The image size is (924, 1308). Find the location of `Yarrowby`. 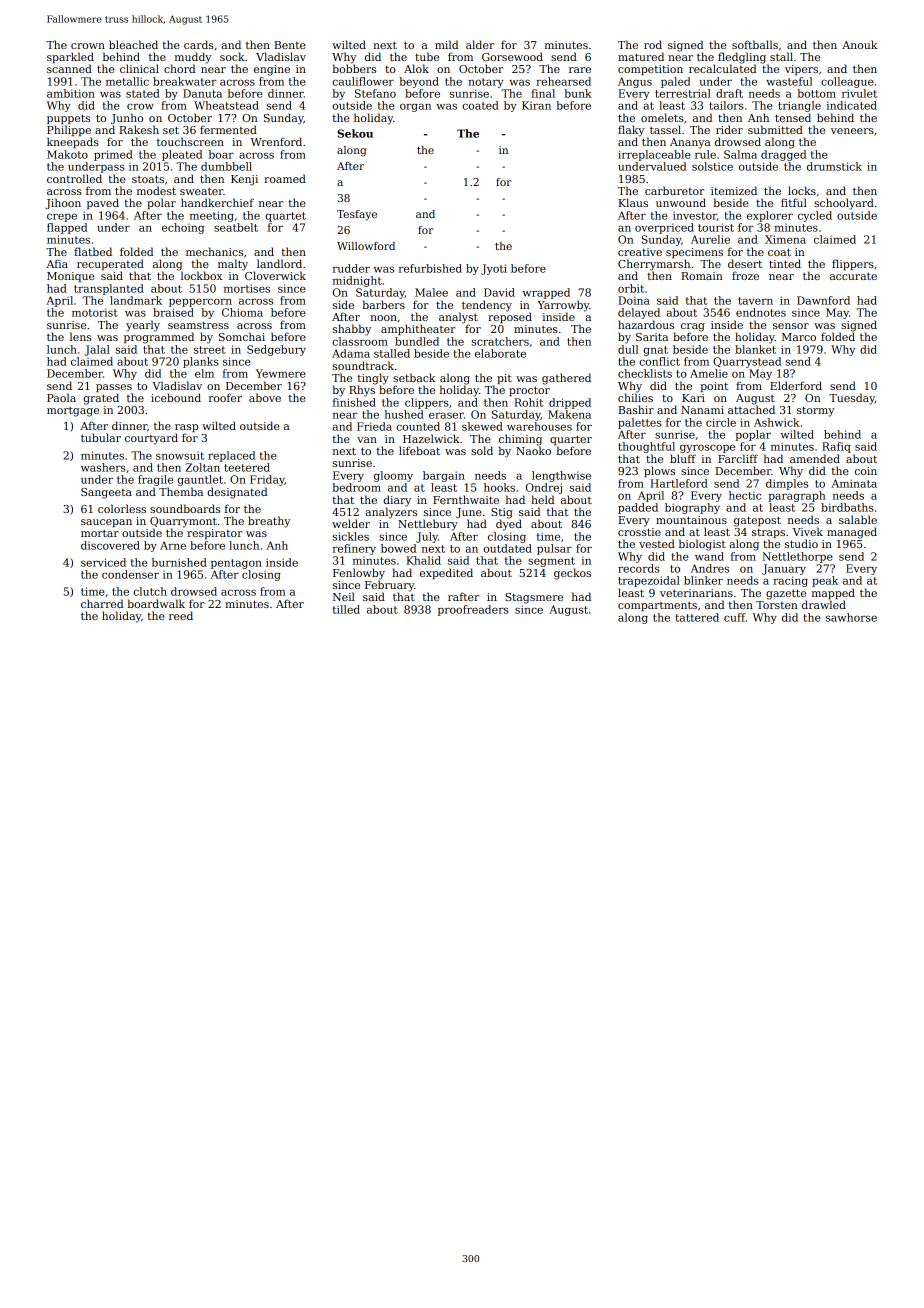

Yarrowby is located at coordinates (563, 306).
